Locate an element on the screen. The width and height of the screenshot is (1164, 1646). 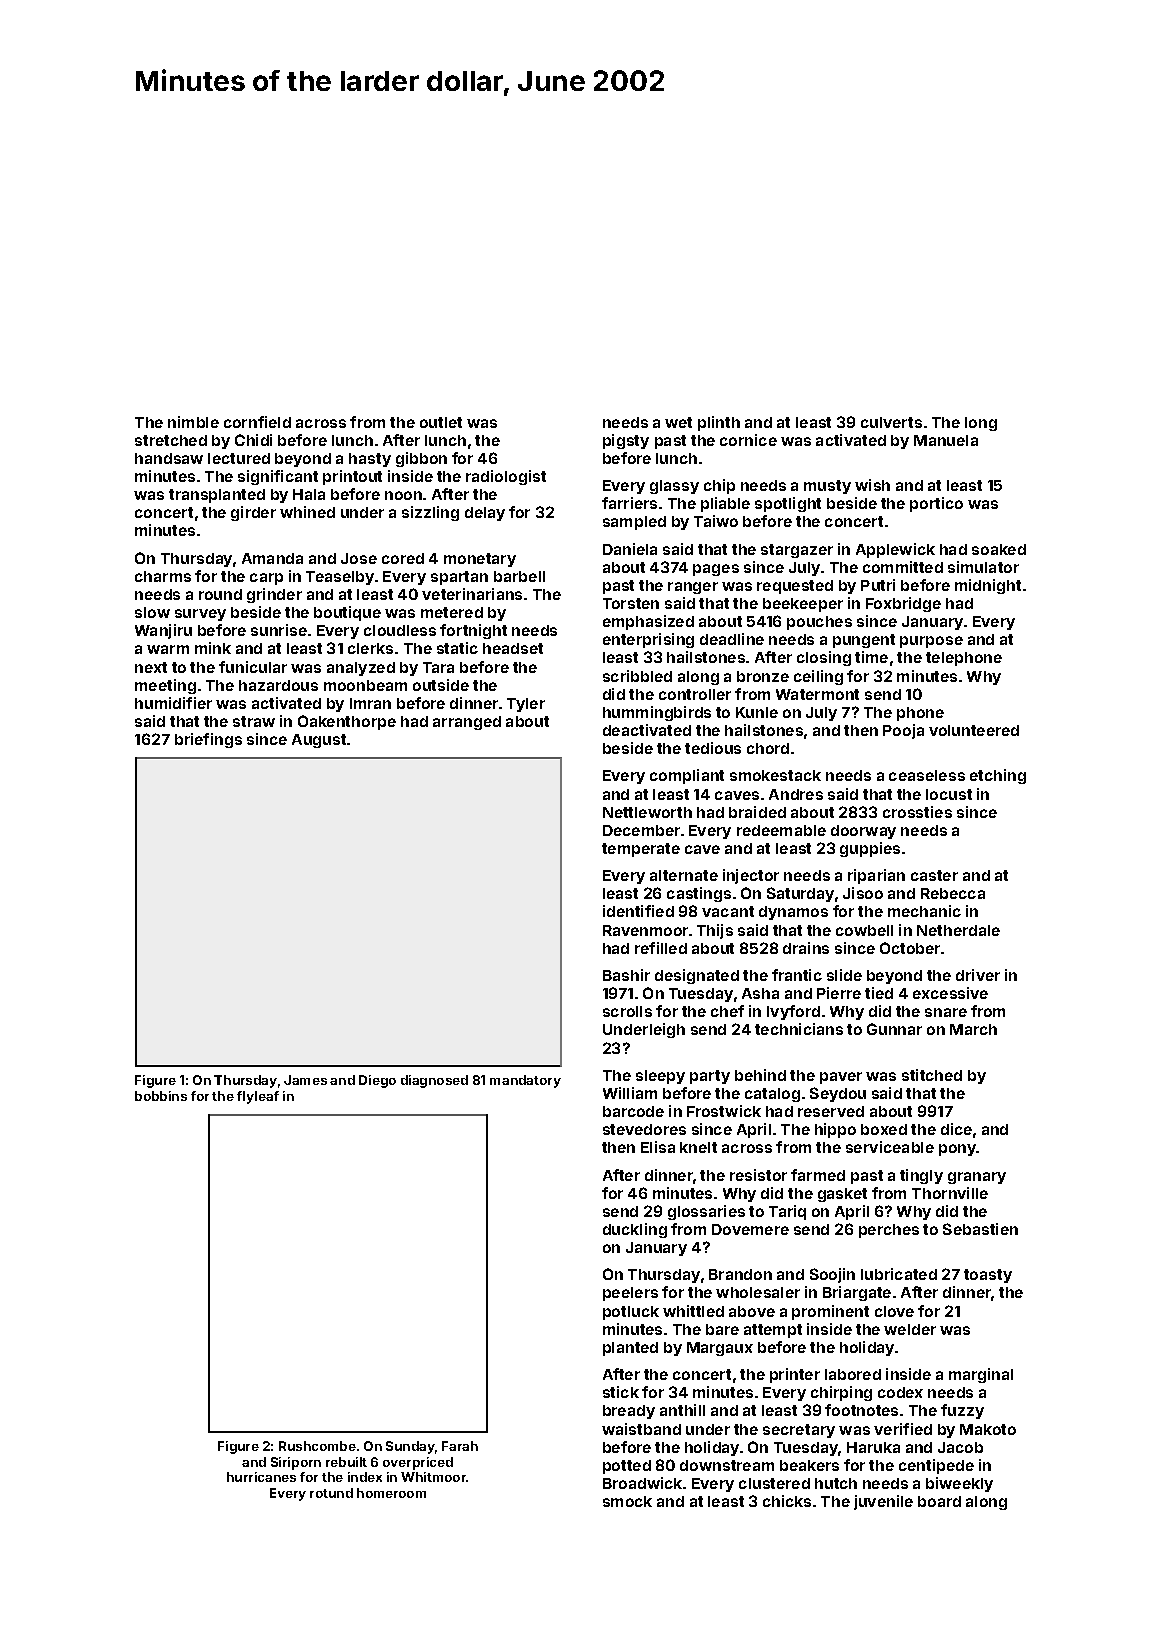
culverts is located at coordinates (891, 422).
